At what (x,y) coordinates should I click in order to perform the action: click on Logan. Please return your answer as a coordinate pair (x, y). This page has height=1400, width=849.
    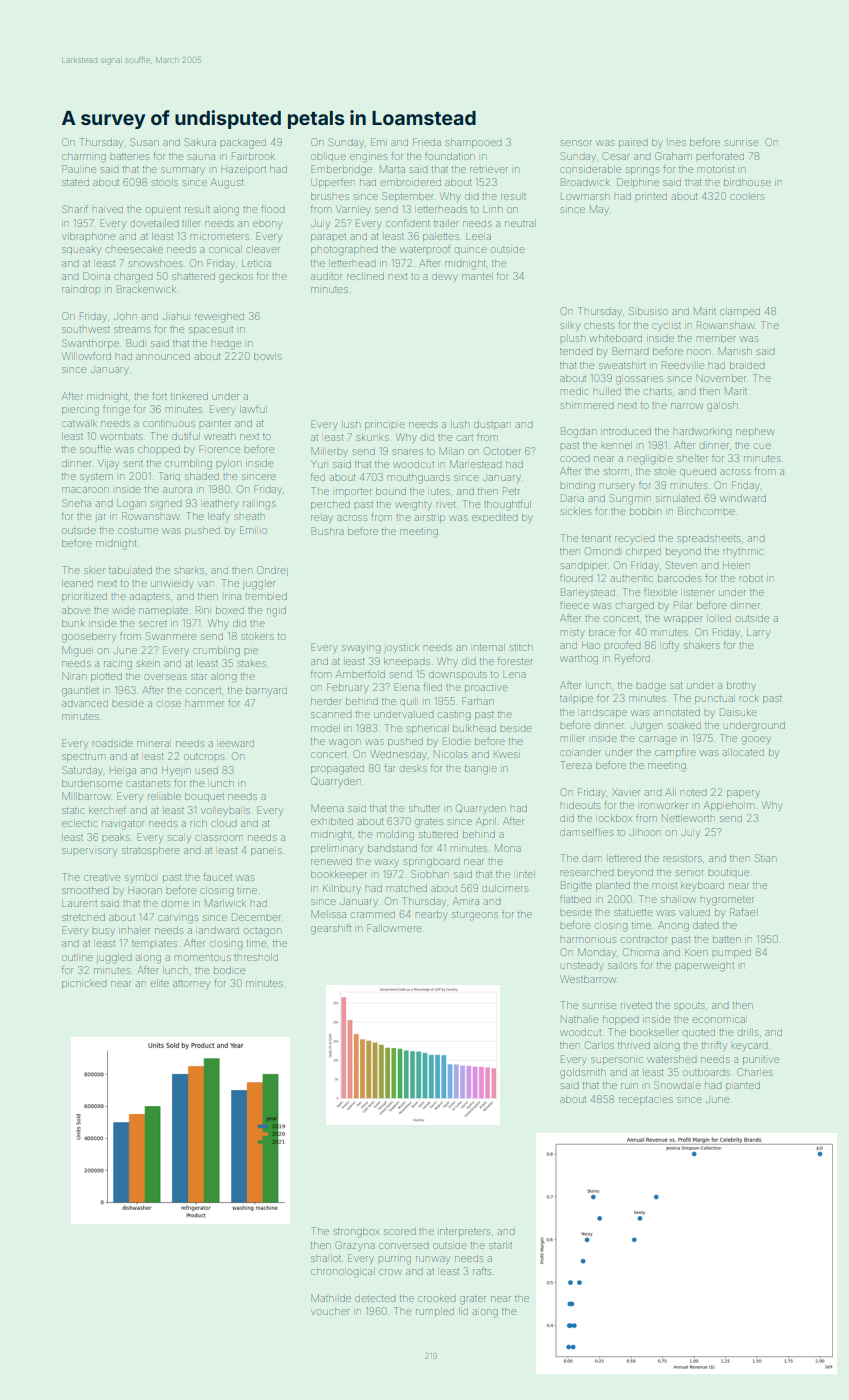
    Looking at the image, I should click on (131, 505).
